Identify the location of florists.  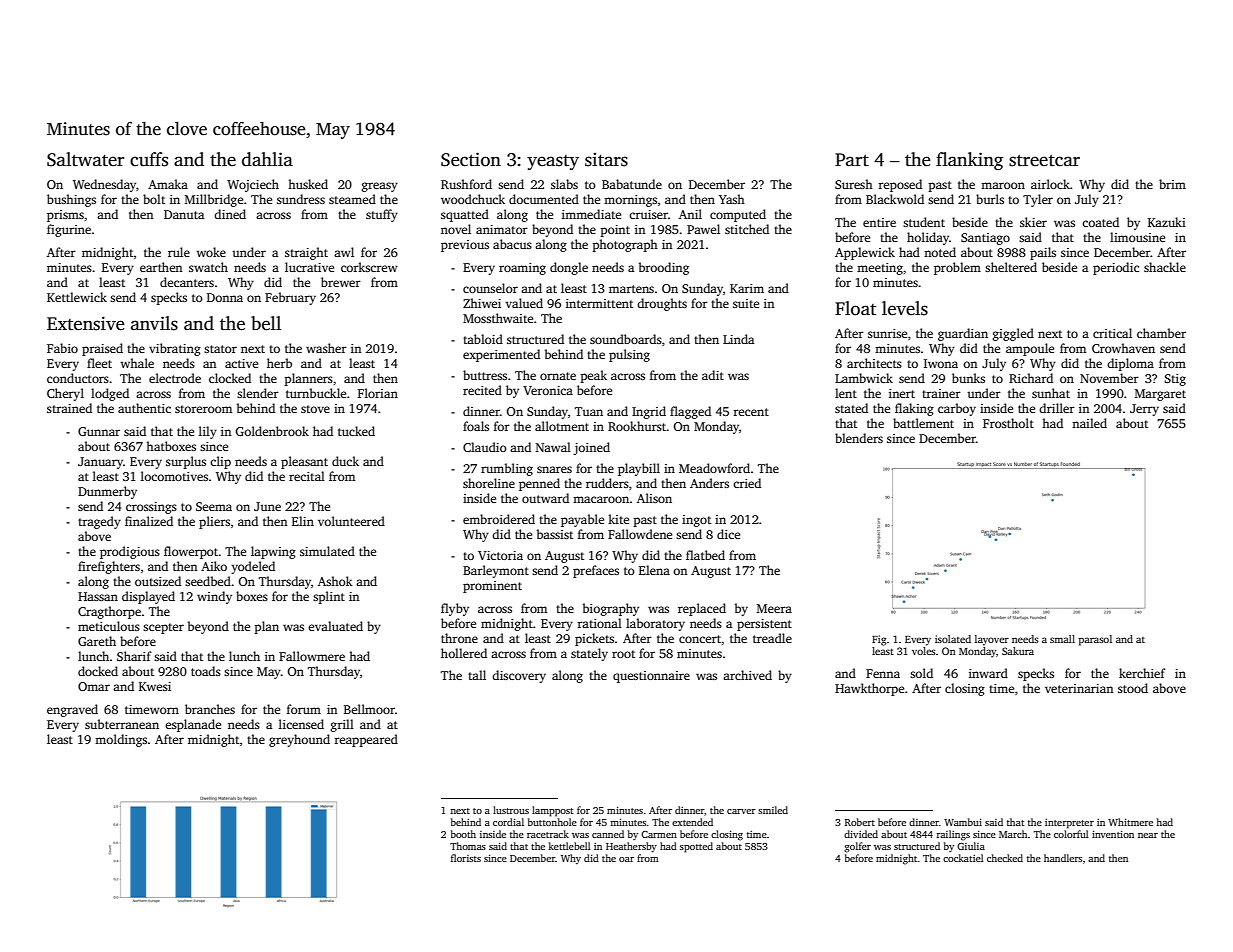
(466, 858).
